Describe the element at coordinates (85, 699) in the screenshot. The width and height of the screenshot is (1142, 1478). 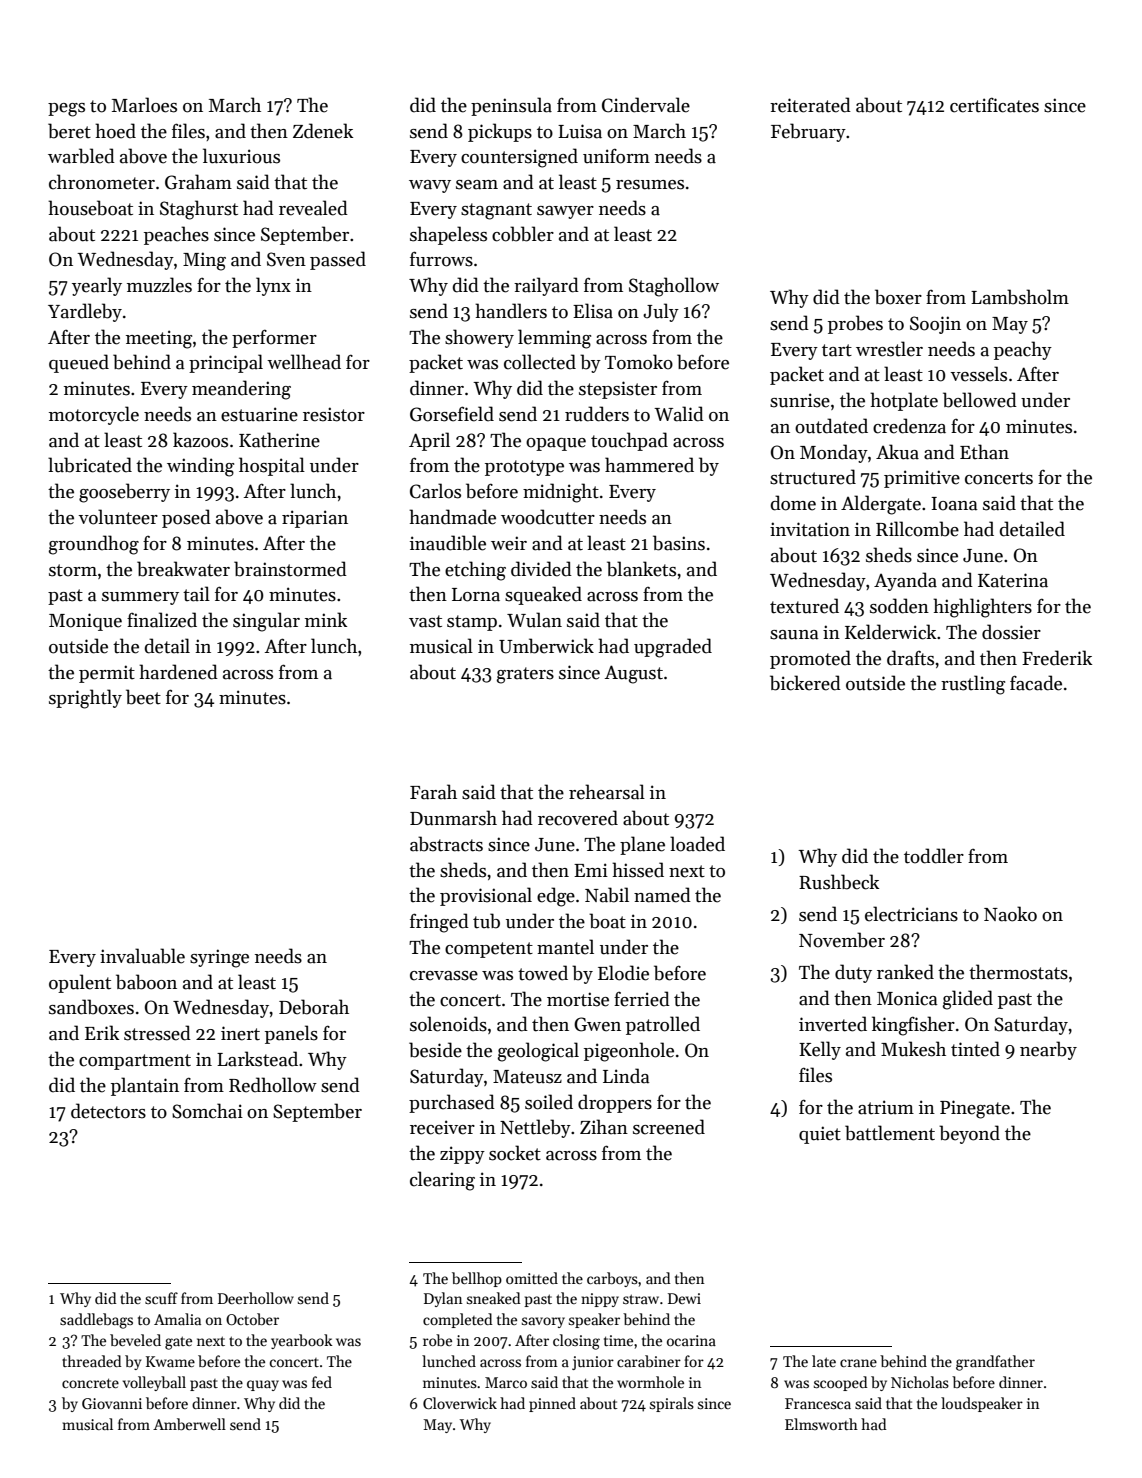
I see `sprightly` at that location.
